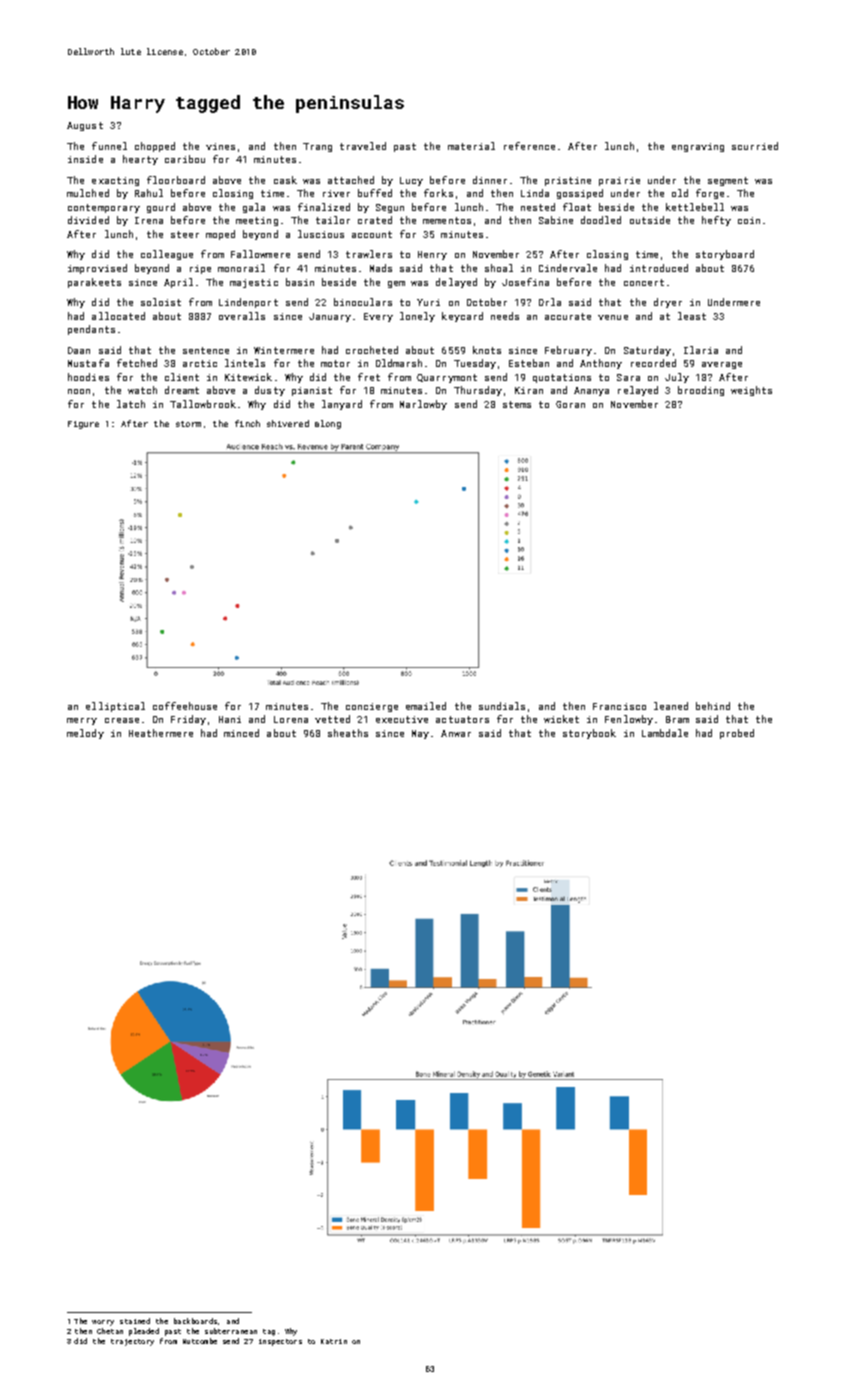 Image resolution: width=849 pixels, height=1400 pixels. Describe the element at coordinates (456, 733) in the screenshot. I see `Anwar` at that location.
